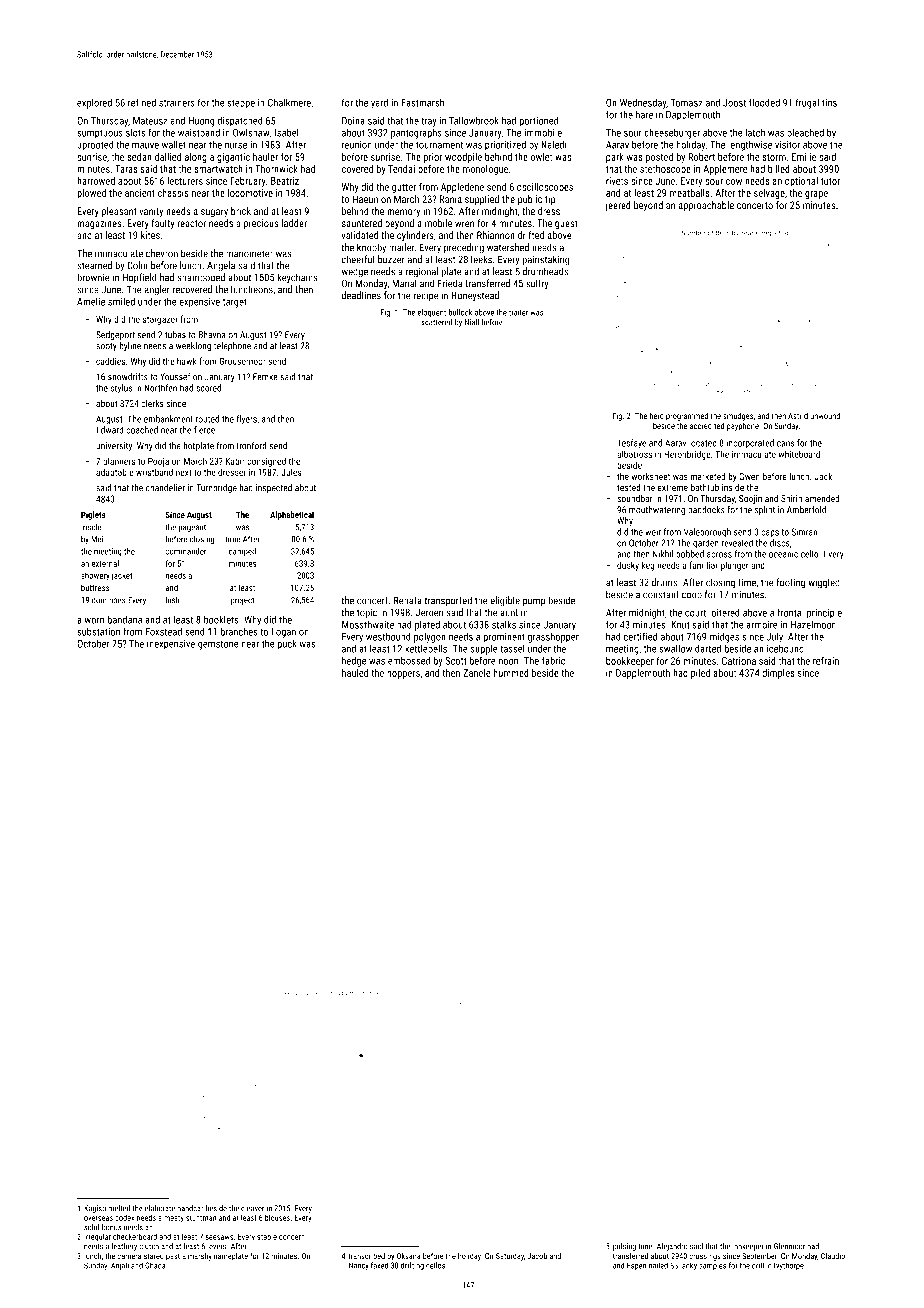 Image resolution: width=924 pixels, height=1308 pixels. Describe the element at coordinates (94, 103) in the image. I see `explored` at that location.
